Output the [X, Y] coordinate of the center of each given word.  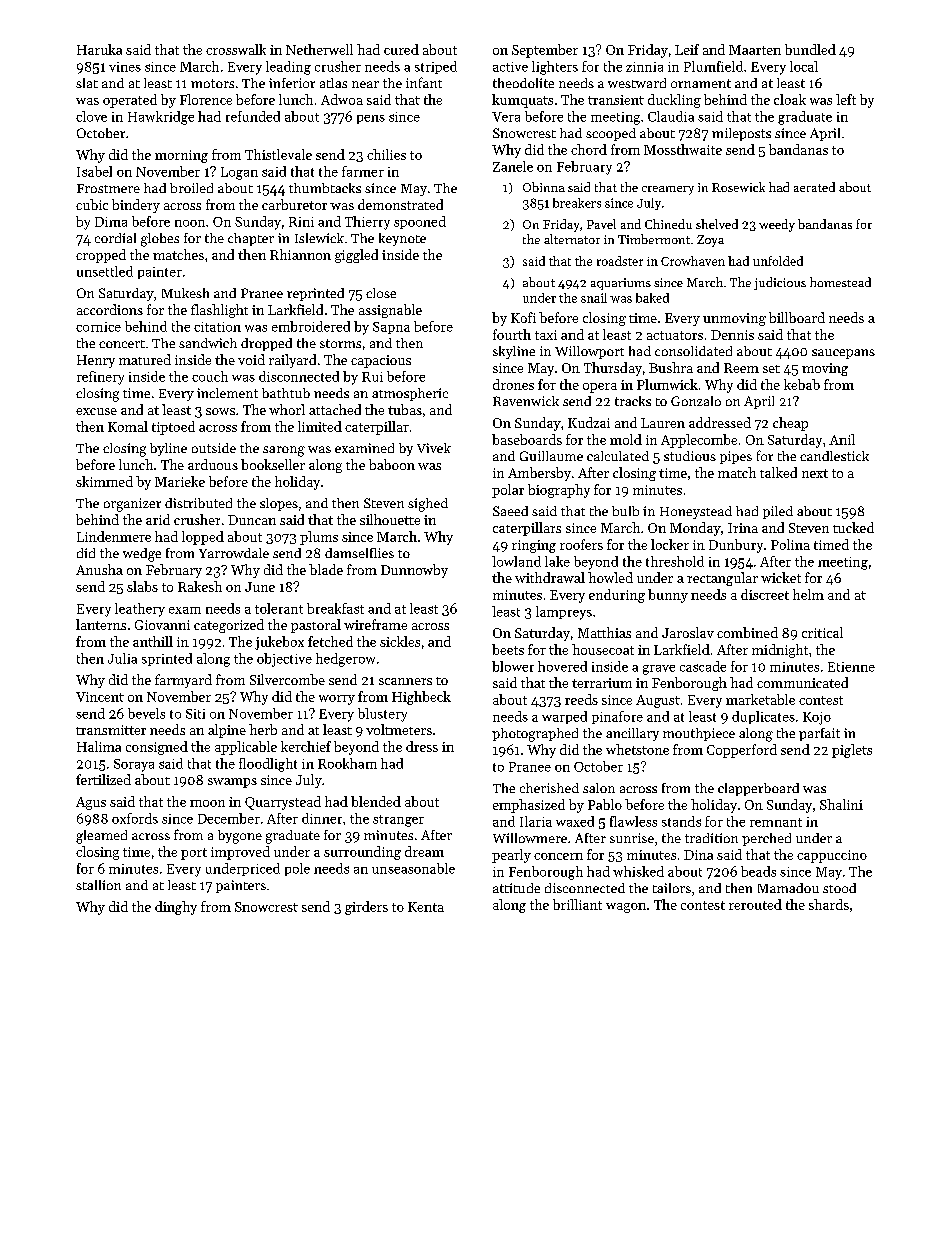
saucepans [843, 354]
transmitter [111, 730]
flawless [633, 821]
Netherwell [319, 49]
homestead [840, 282]
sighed [428, 505]
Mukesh [185, 293]
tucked [853, 527]
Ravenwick [526, 401]
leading [288, 68]
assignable [390, 311]
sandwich [208, 343]
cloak [790, 99]
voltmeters [399, 729]
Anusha [99, 569]
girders [366, 908]
